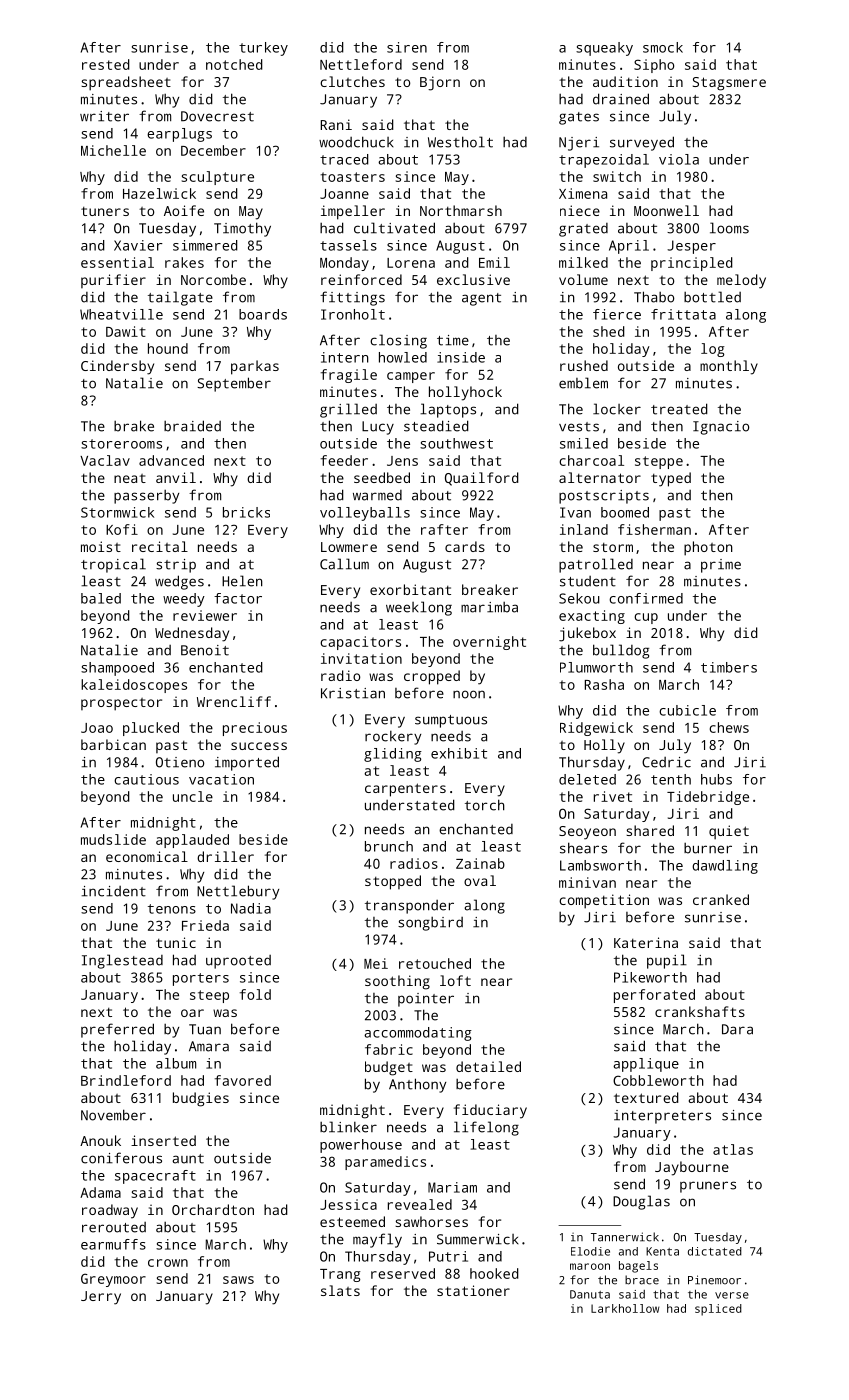 Image resolution: width=849 pixels, height=1400 pixels. I want to click on Zainab, so click(480, 863).
